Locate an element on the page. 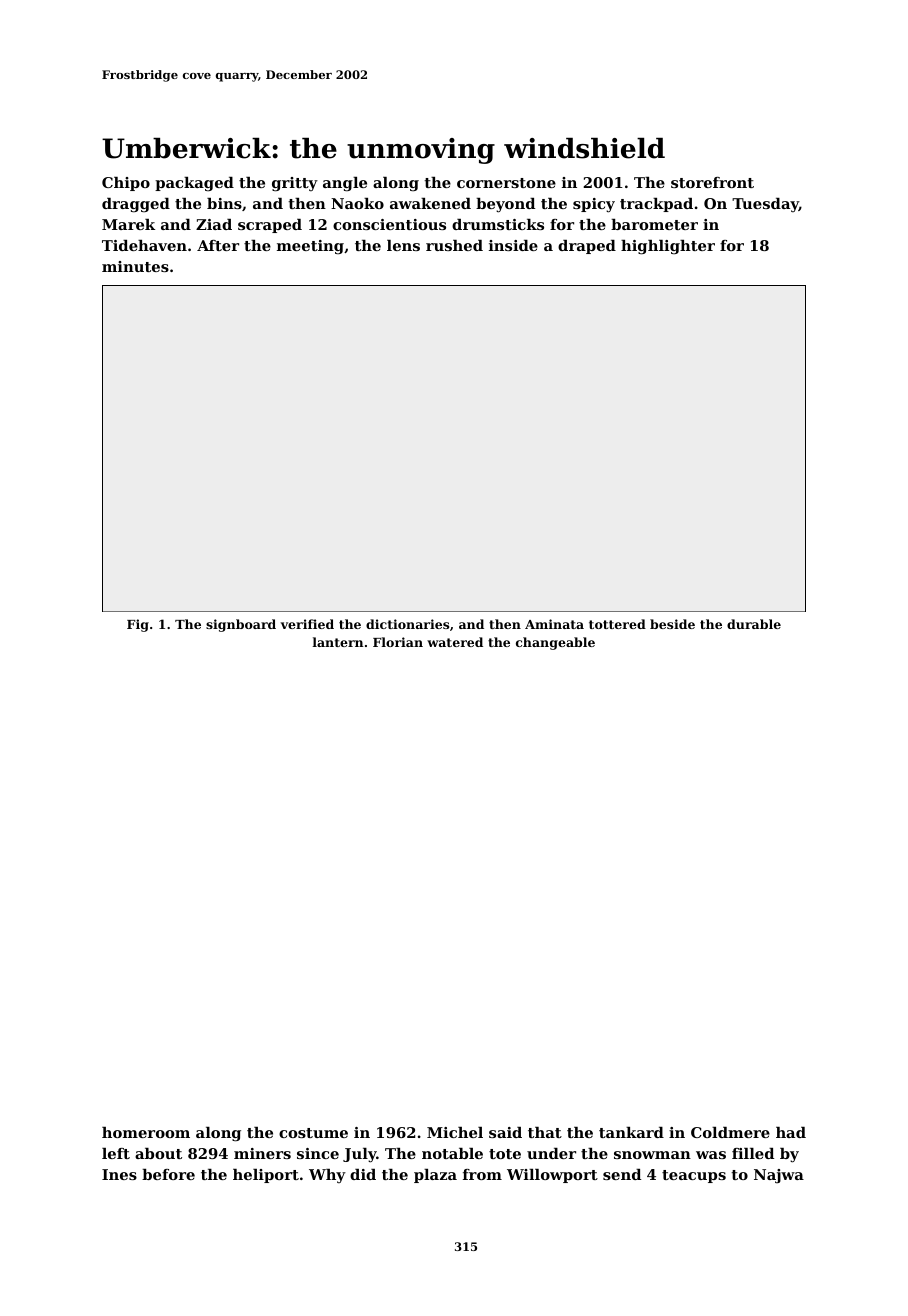  highlighter is located at coordinates (668, 247).
